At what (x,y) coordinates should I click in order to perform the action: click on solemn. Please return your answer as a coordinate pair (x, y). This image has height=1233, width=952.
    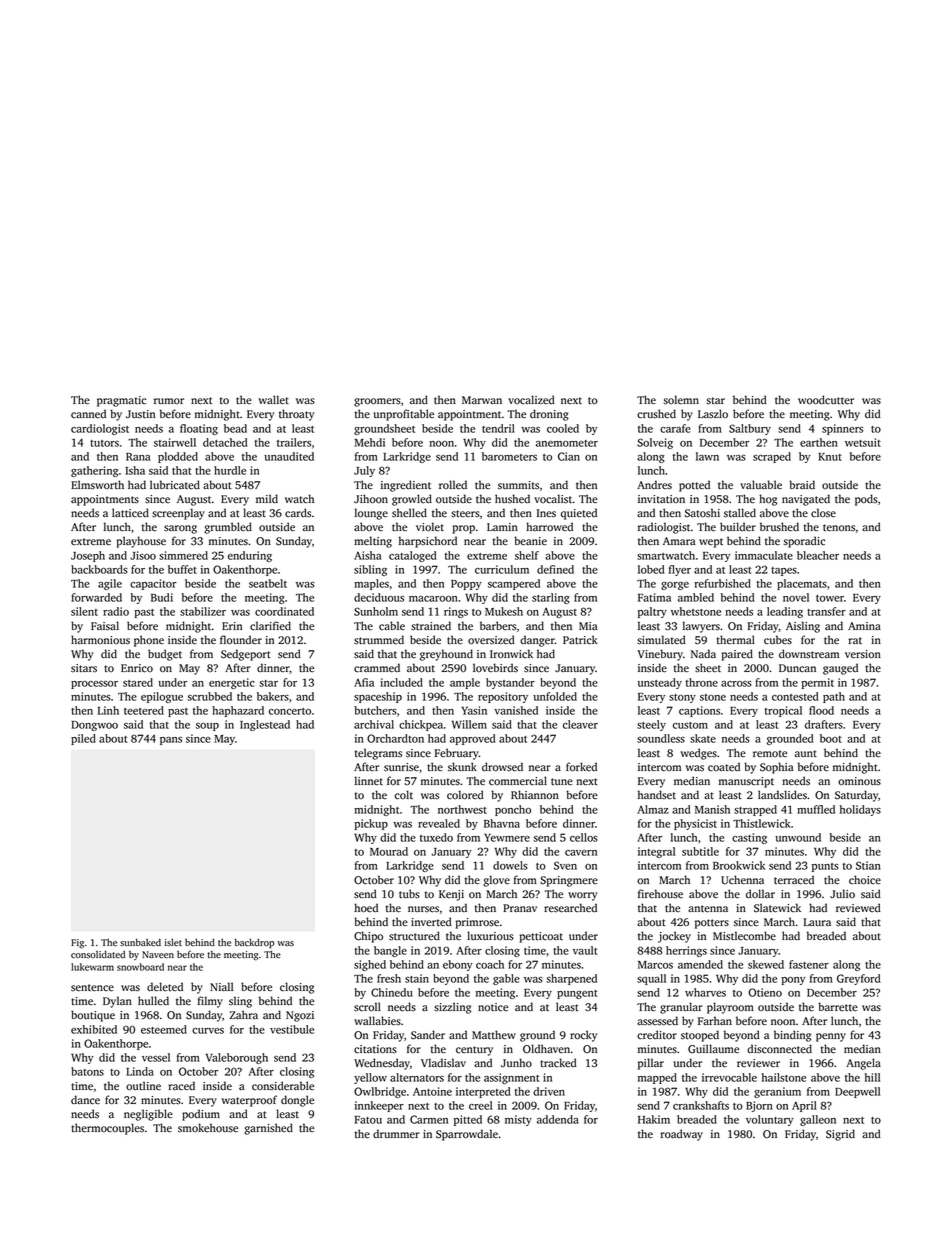
    Looking at the image, I should click on (681, 400).
